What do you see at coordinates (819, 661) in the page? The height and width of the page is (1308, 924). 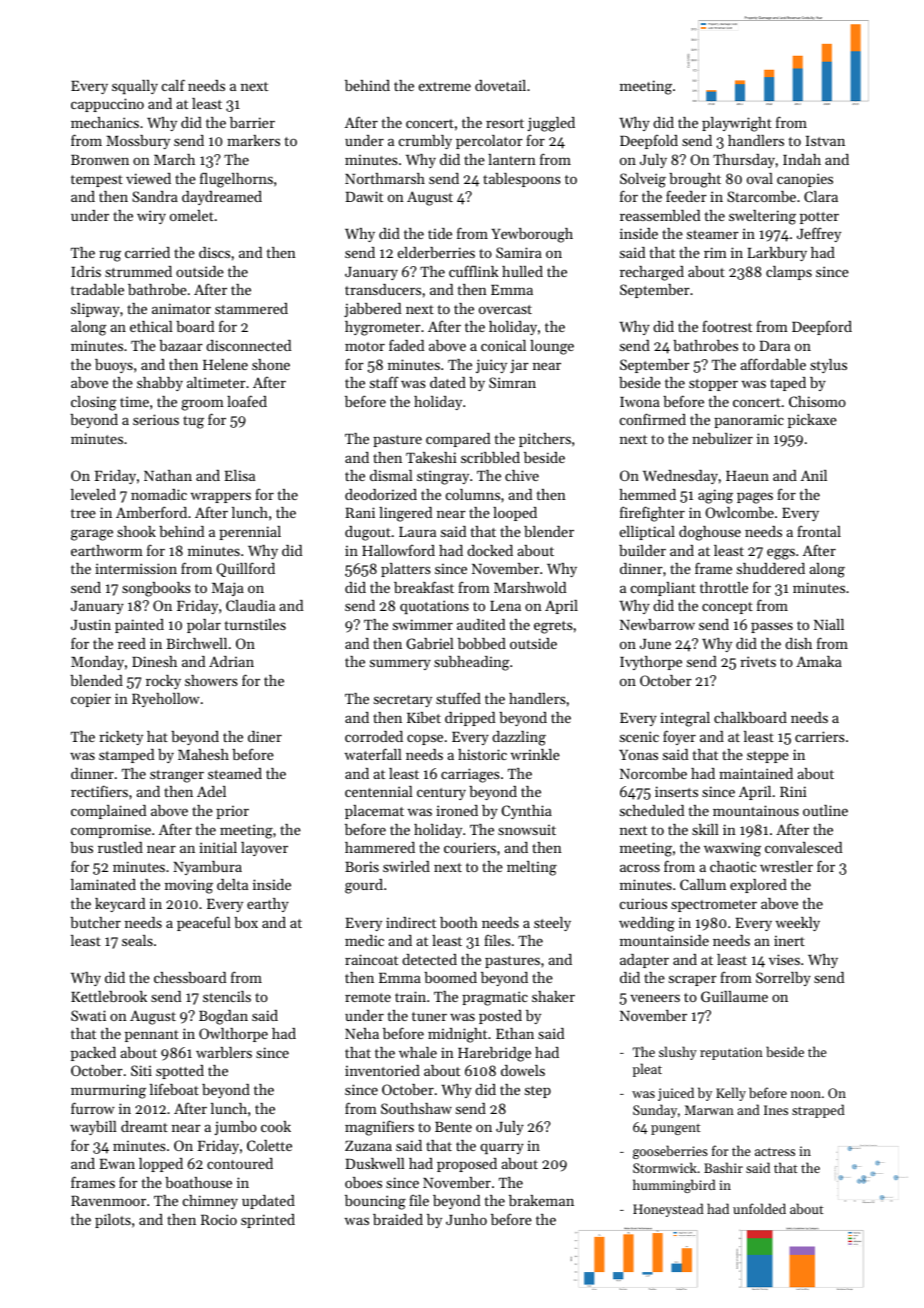 I see `Amaka` at bounding box center [819, 661].
